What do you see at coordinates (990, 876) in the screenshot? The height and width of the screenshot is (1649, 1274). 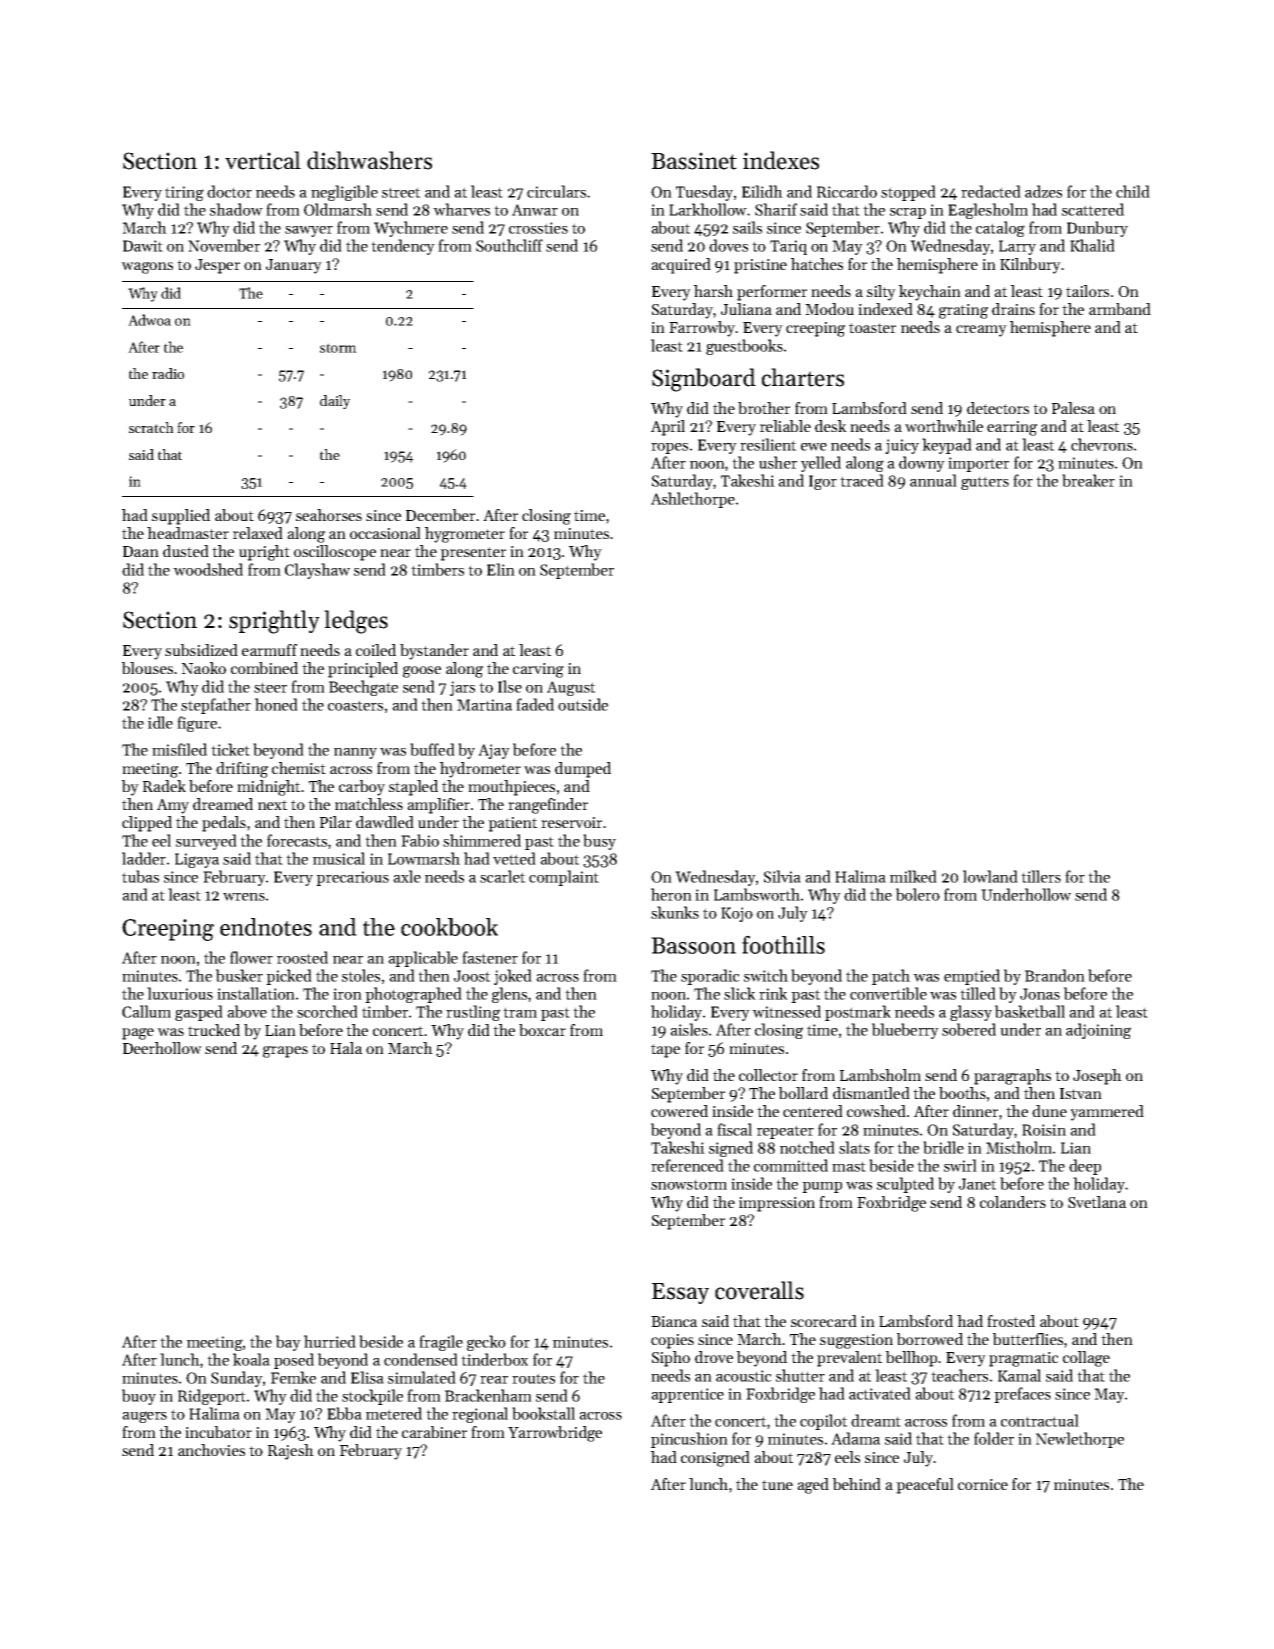 I see `lowland` at bounding box center [990, 876].
